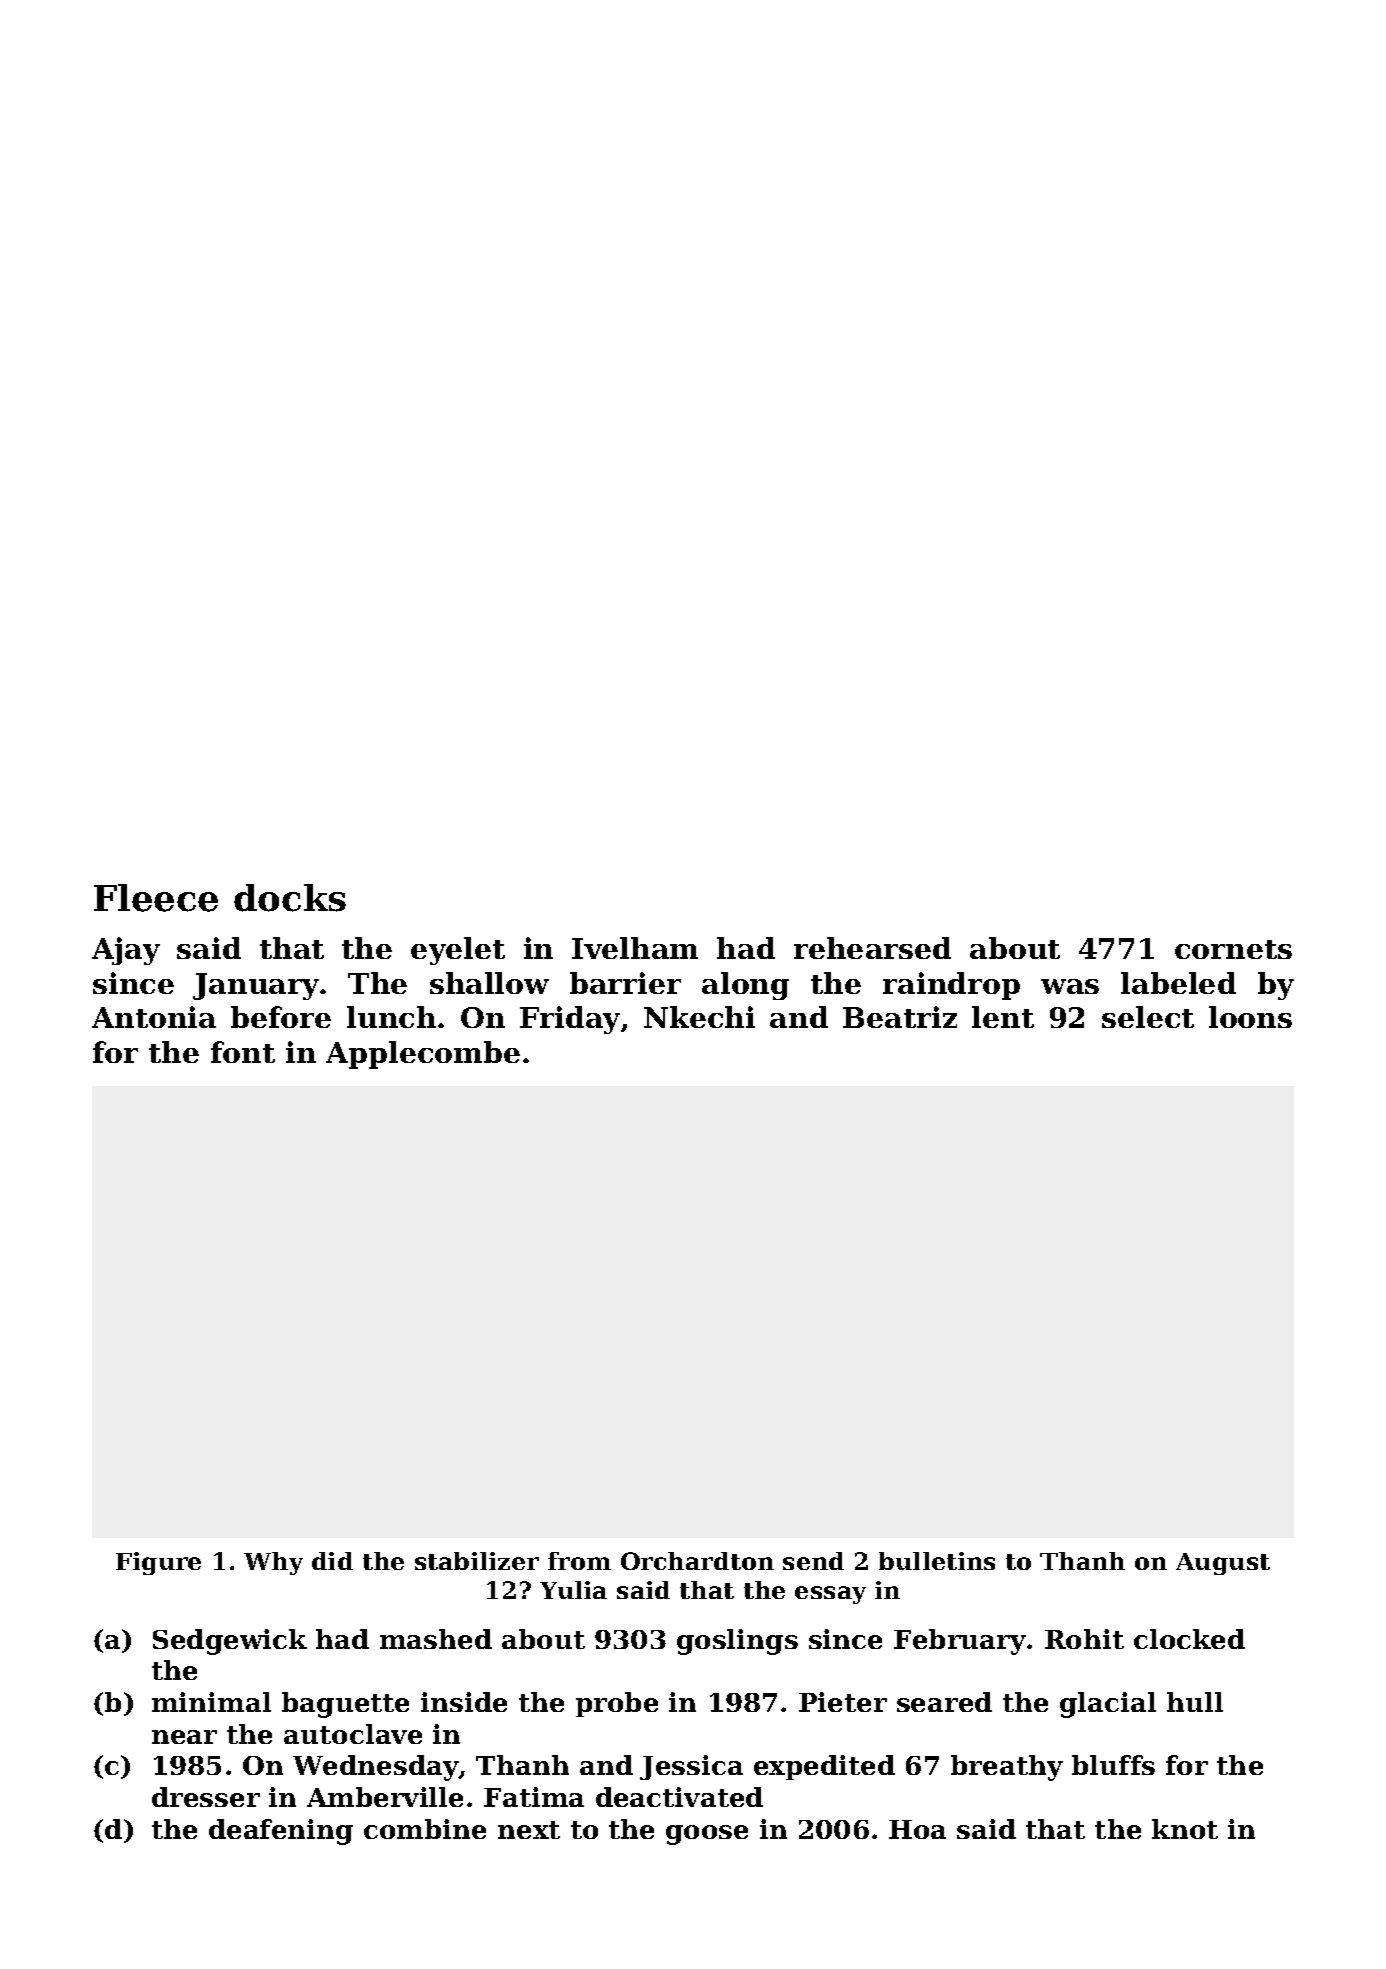  What do you see at coordinates (1185, 1829) in the document?
I see `knot` at bounding box center [1185, 1829].
